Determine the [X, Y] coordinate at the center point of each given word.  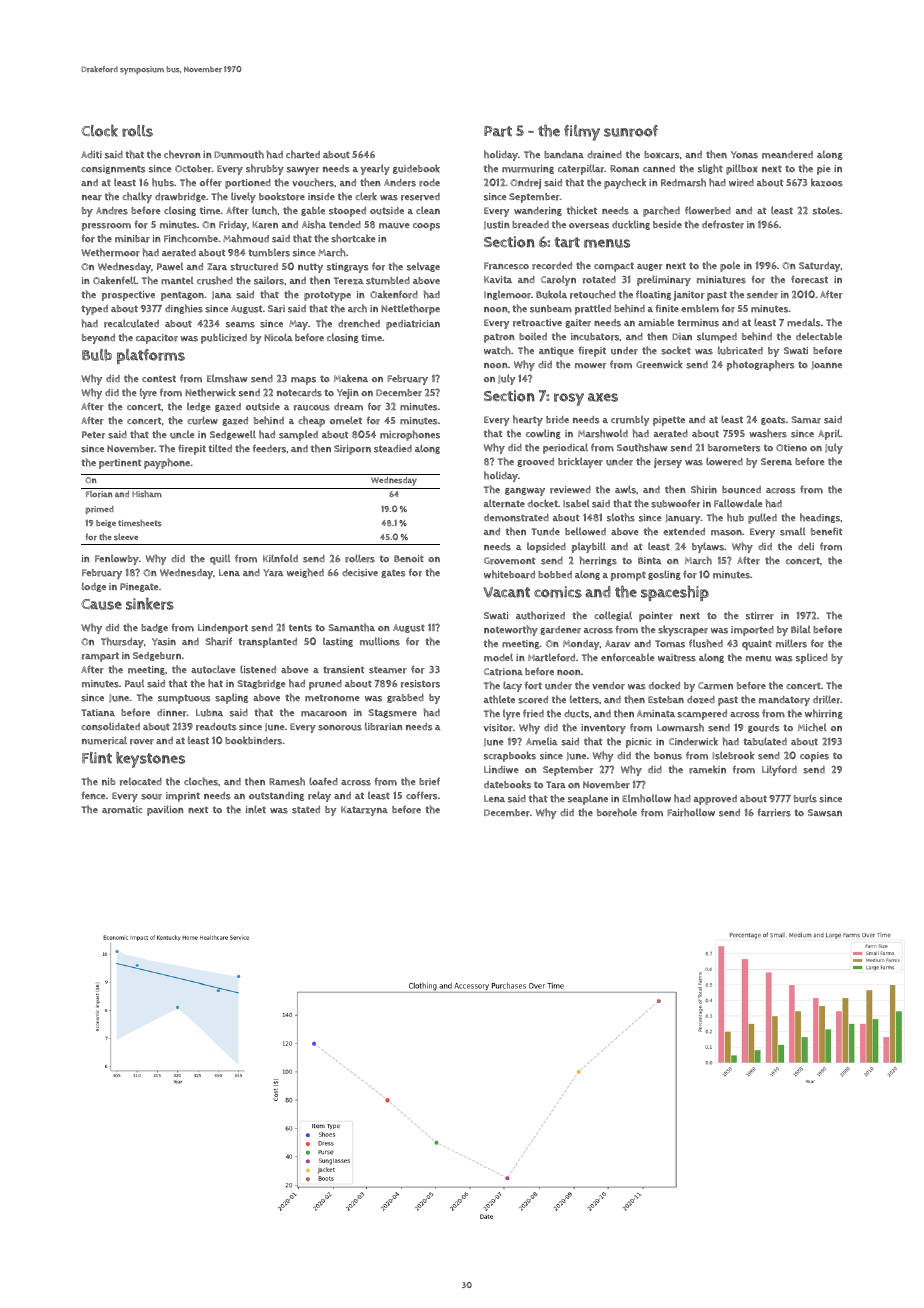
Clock [99, 131]
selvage [423, 267]
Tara [556, 785]
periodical [565, 448]
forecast [809, 279]
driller [826, 699]
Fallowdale [738, 503]
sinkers [150, 604]
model [498, 657]
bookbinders [253, 740]
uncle [182, 435]
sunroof [631, 131]
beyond [98, 339]
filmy [582, 133]
